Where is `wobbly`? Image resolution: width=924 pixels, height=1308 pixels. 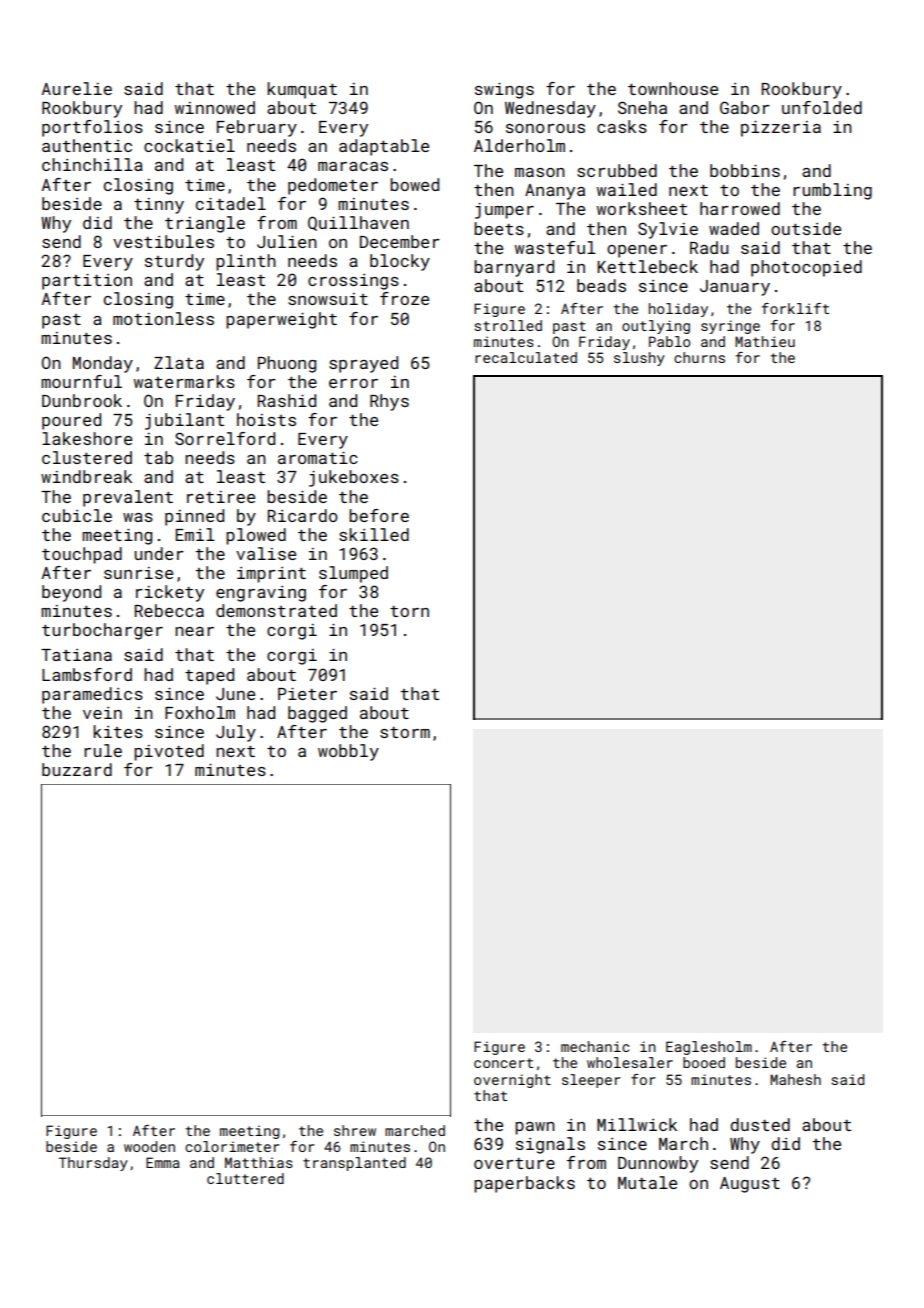 wobbly is located at coordinates (348, 752).
